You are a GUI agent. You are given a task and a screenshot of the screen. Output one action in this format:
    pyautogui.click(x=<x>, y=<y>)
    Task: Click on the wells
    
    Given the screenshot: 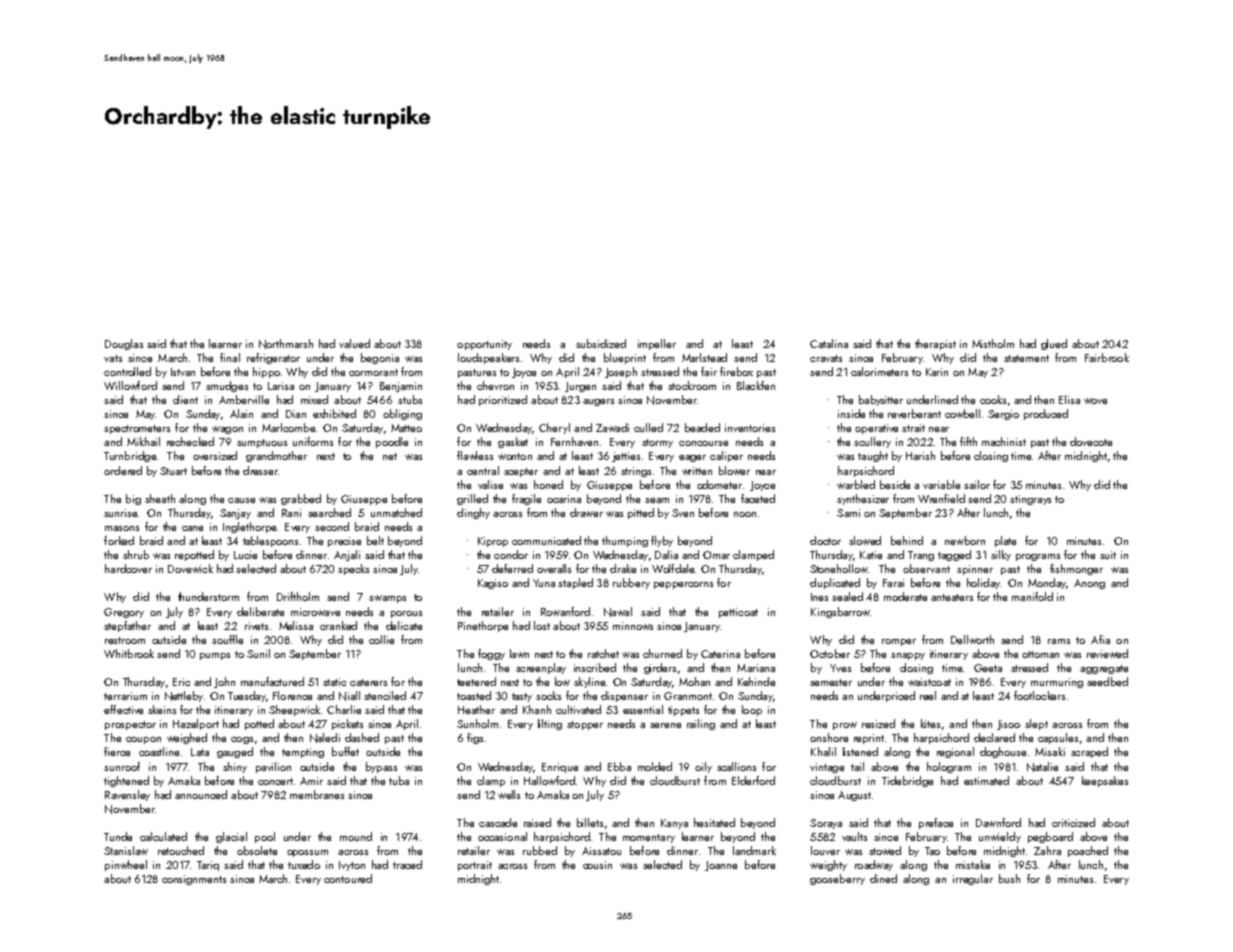 What is the action you would take?
    pyautogui.click(x=509, y=794)
